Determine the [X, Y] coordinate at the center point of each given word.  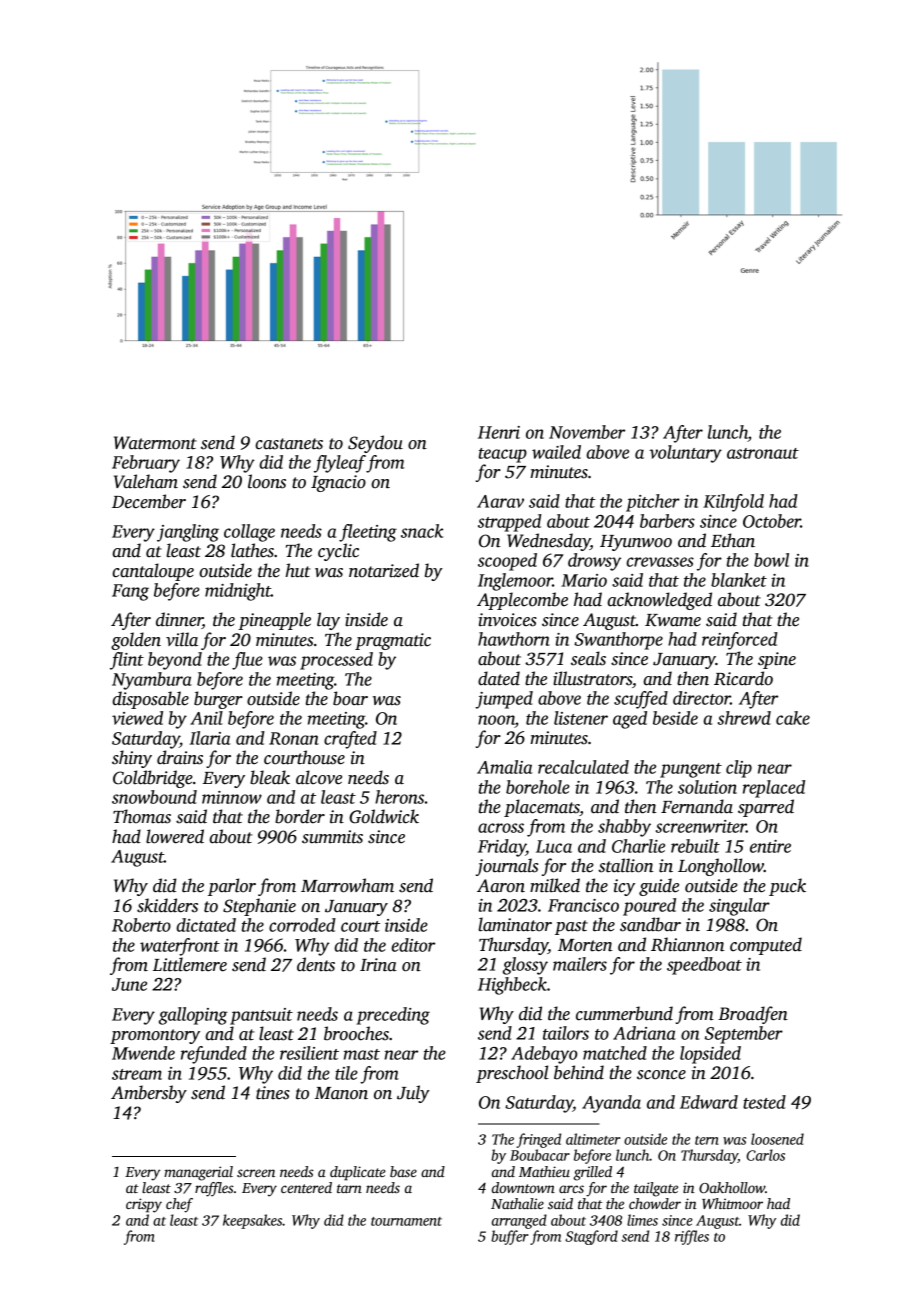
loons [267, 481]
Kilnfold [733, 503]
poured [649, 907]
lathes [252, 550]
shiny [132, 759]
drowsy [594, 562]
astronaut [763, 453]
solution [707, 787]
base [403, 1171]
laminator [515, 924]
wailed [556, 452]
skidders [167, 905]
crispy [144, 1205]
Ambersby [149, 1094]
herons [399, 797]
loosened [777, 1139]
